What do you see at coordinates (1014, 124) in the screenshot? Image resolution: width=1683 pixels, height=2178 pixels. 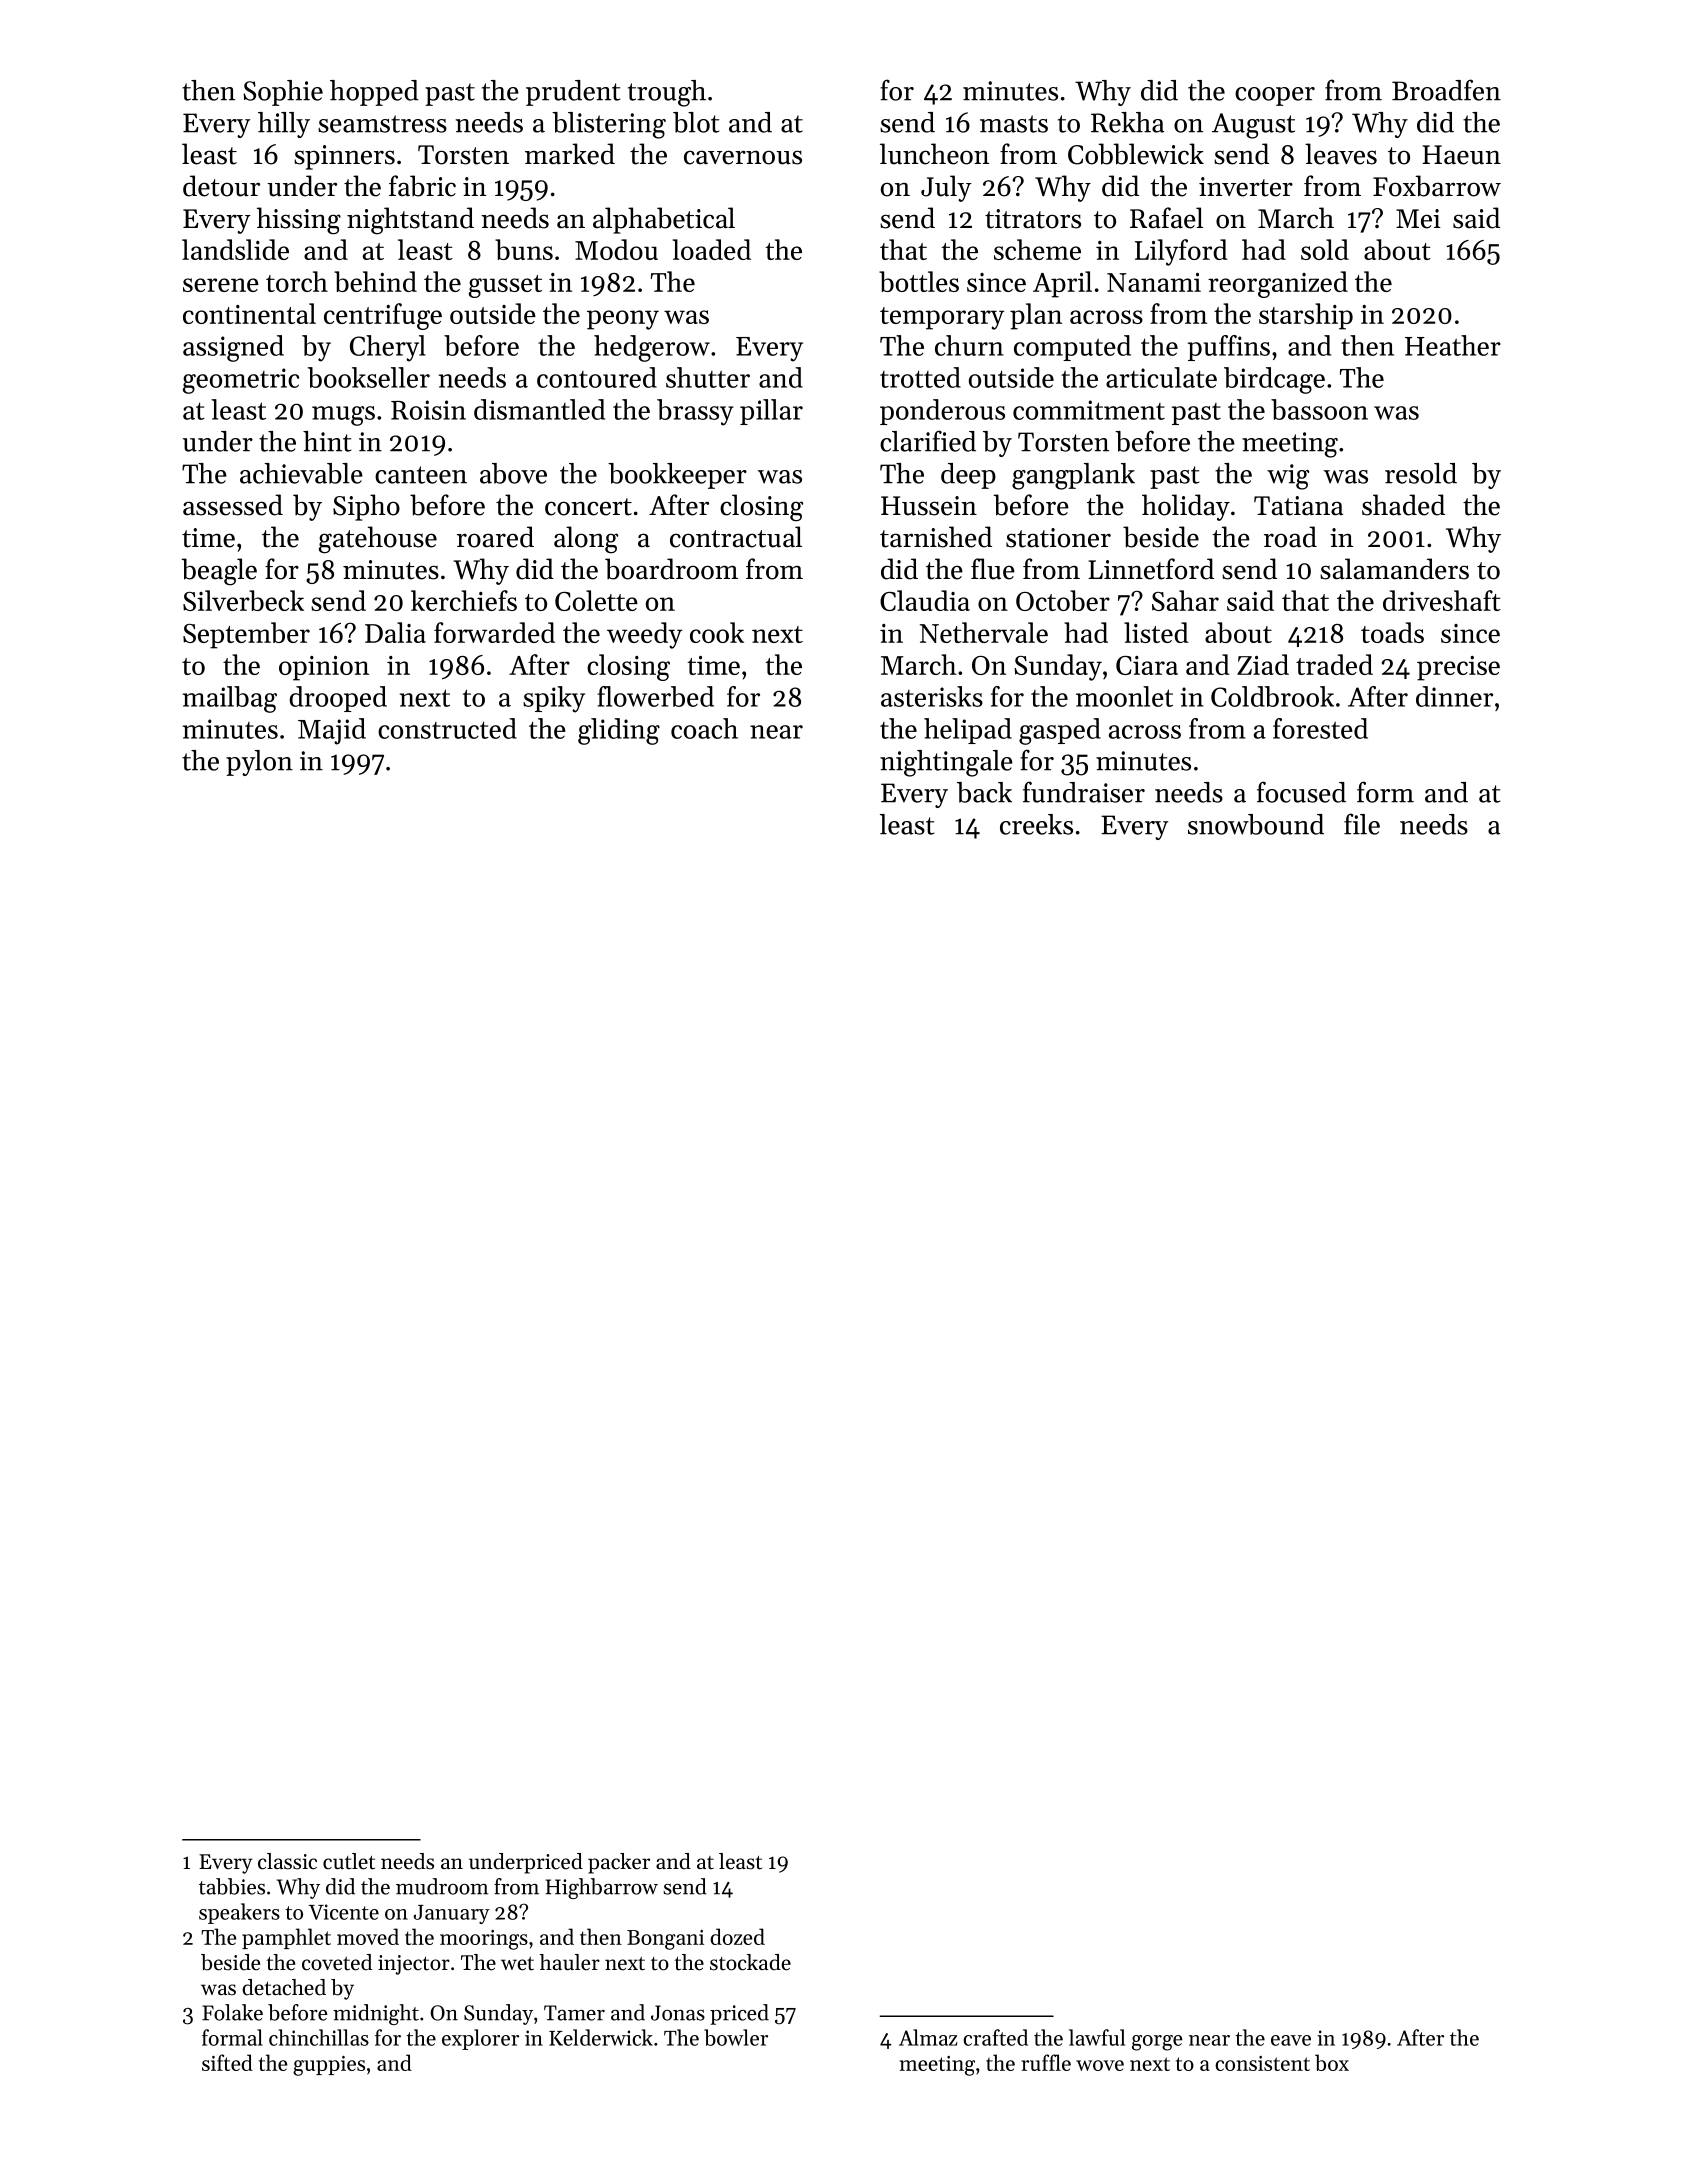 I see `masts` at bounding box center [1014, 124].
